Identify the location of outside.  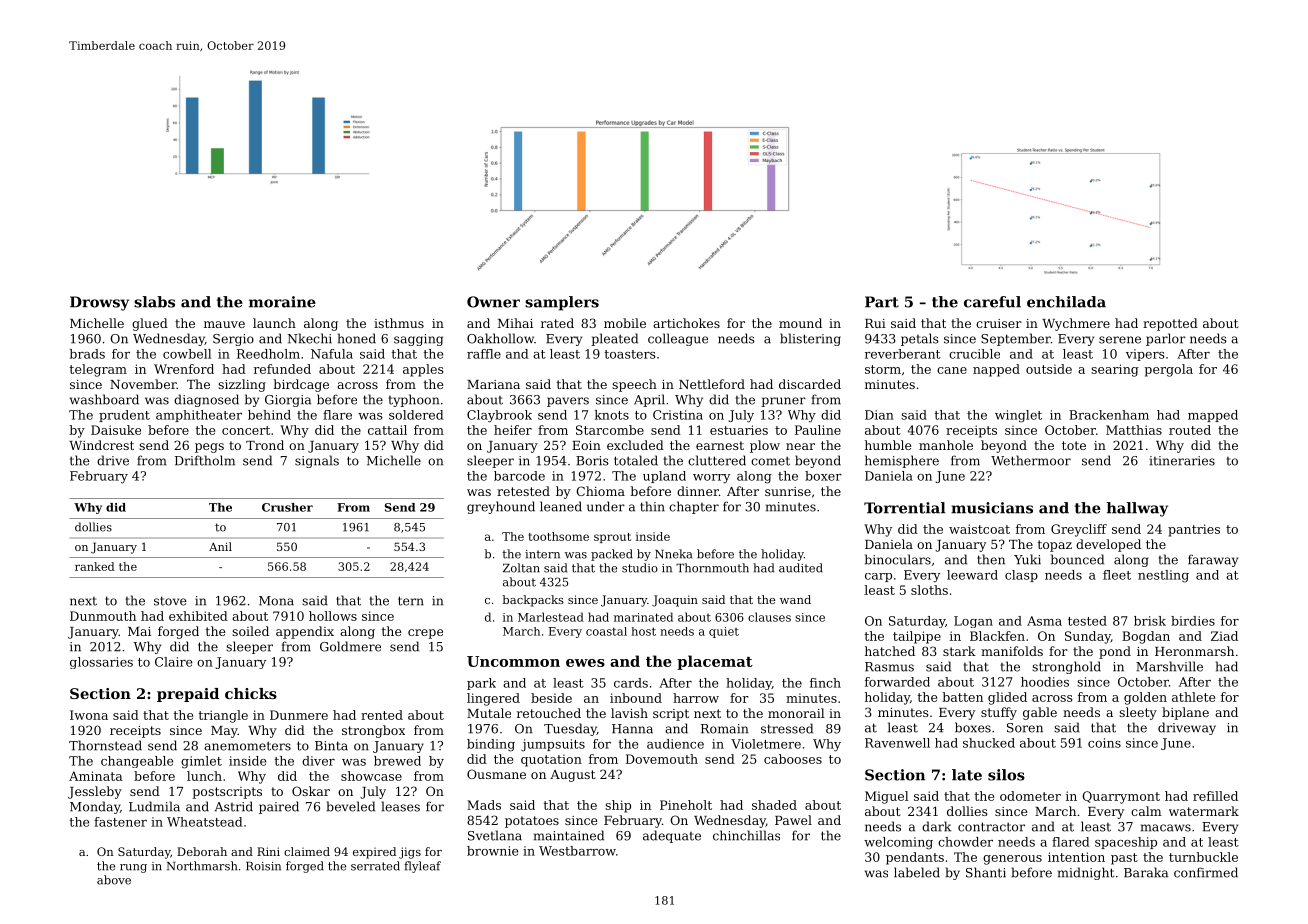
(1049, 369).
